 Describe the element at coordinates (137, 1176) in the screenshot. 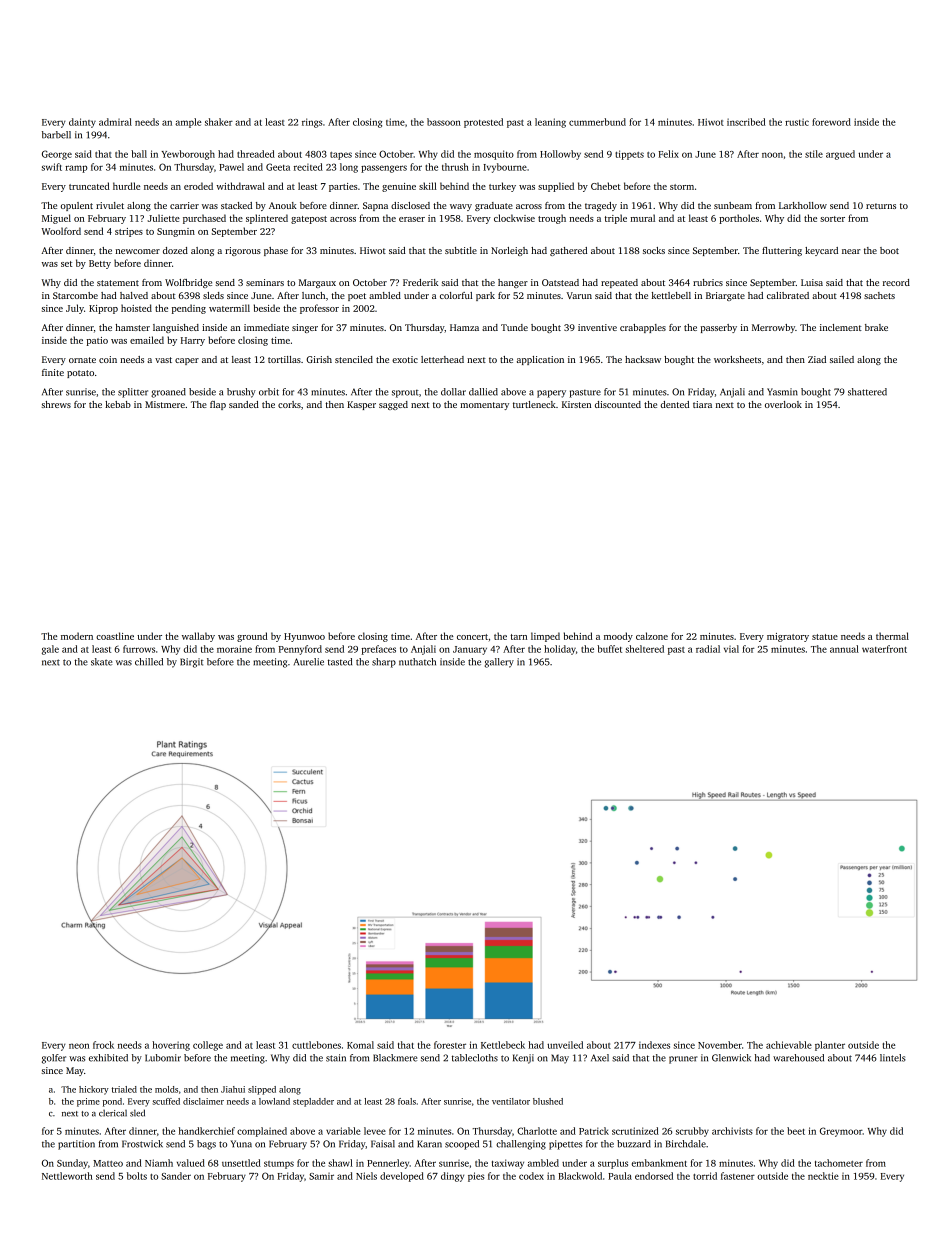

I see `bolts` at that location.
